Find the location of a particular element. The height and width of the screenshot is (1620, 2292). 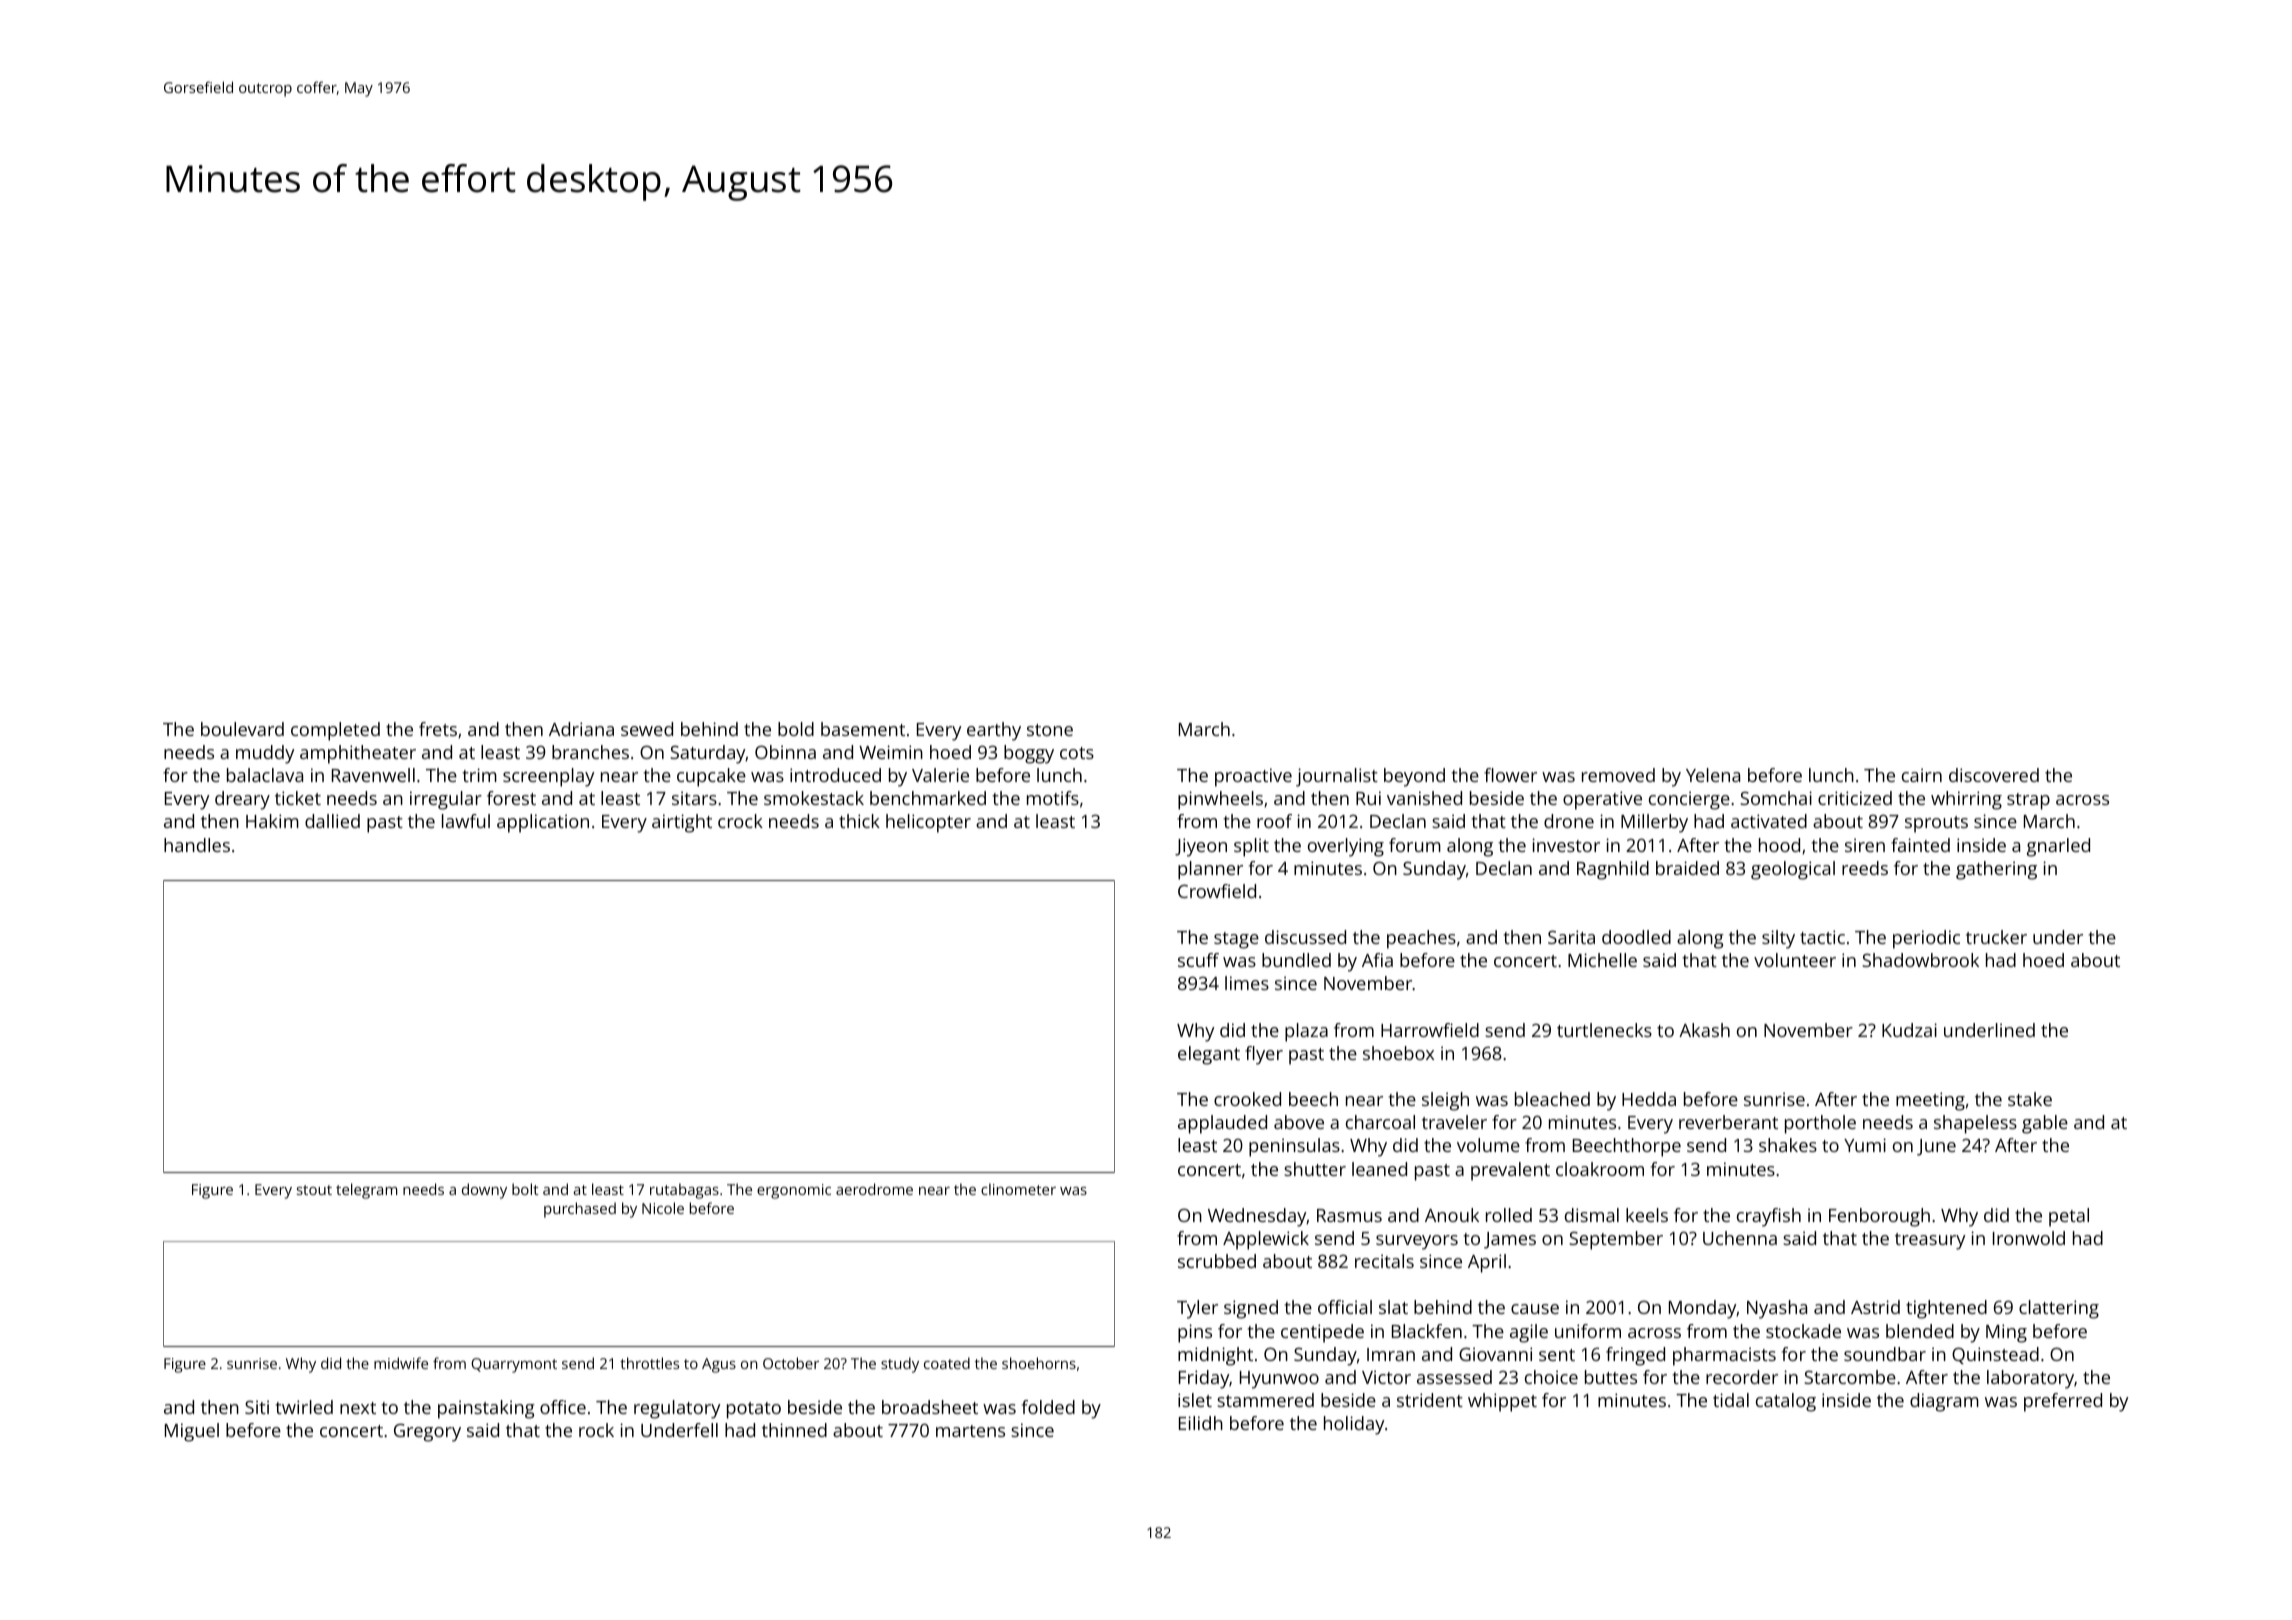

cairn is located at coordinates (1922, 775).
